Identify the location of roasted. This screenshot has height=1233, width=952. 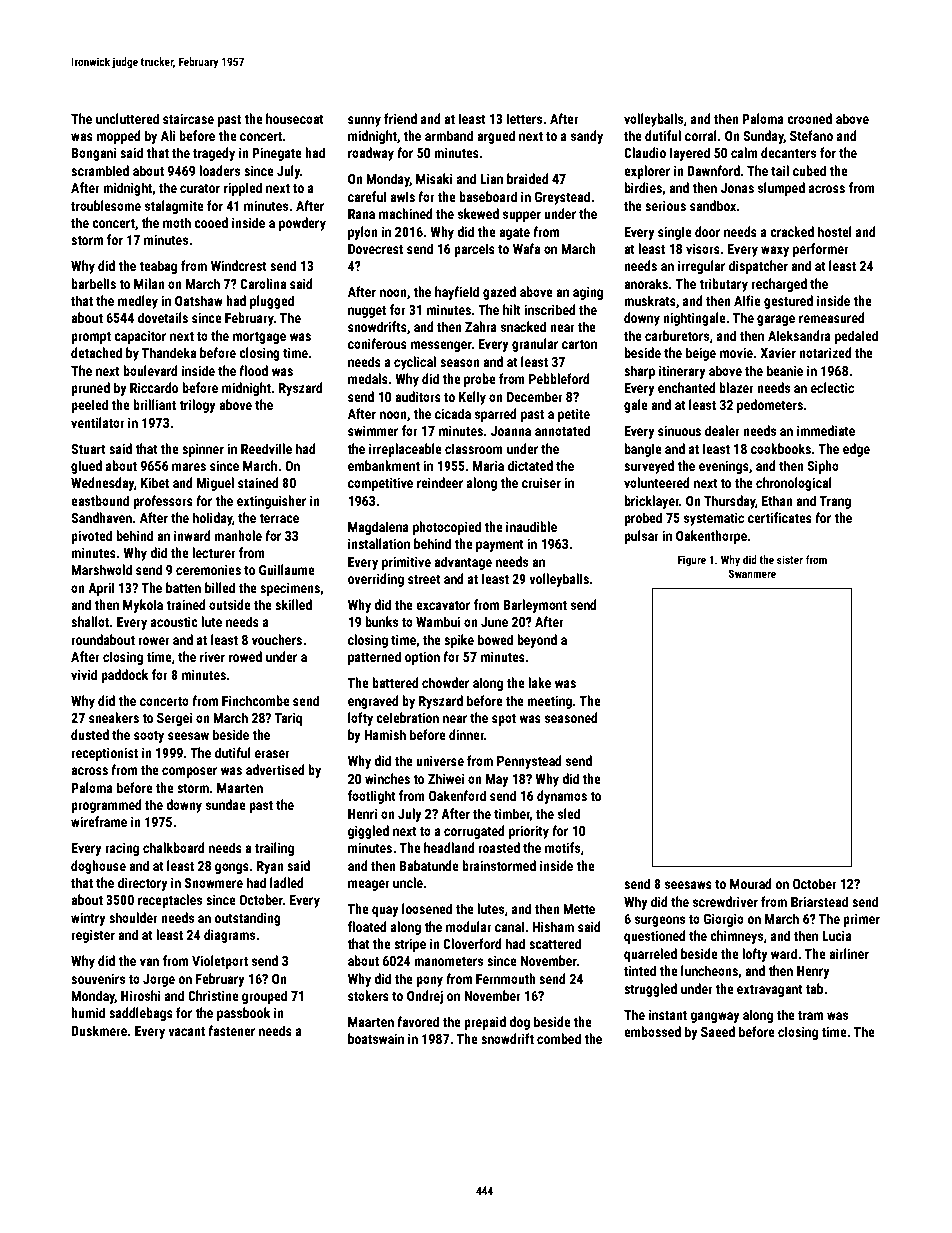
(499, 847).
